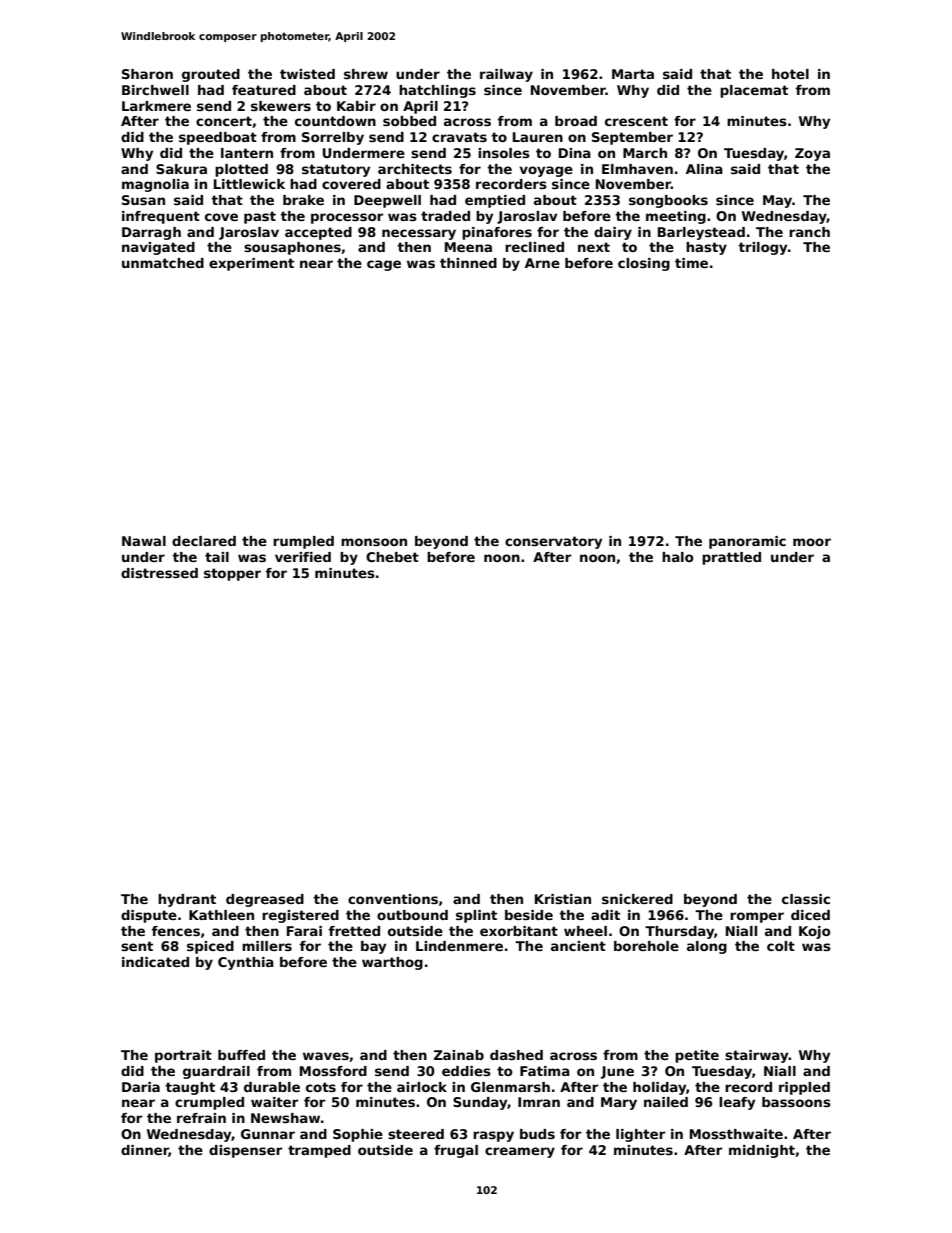  What do you see at coordinates (815, 932) in the screenshot?
I see `Kojo` at bounding box center [815, 932].
